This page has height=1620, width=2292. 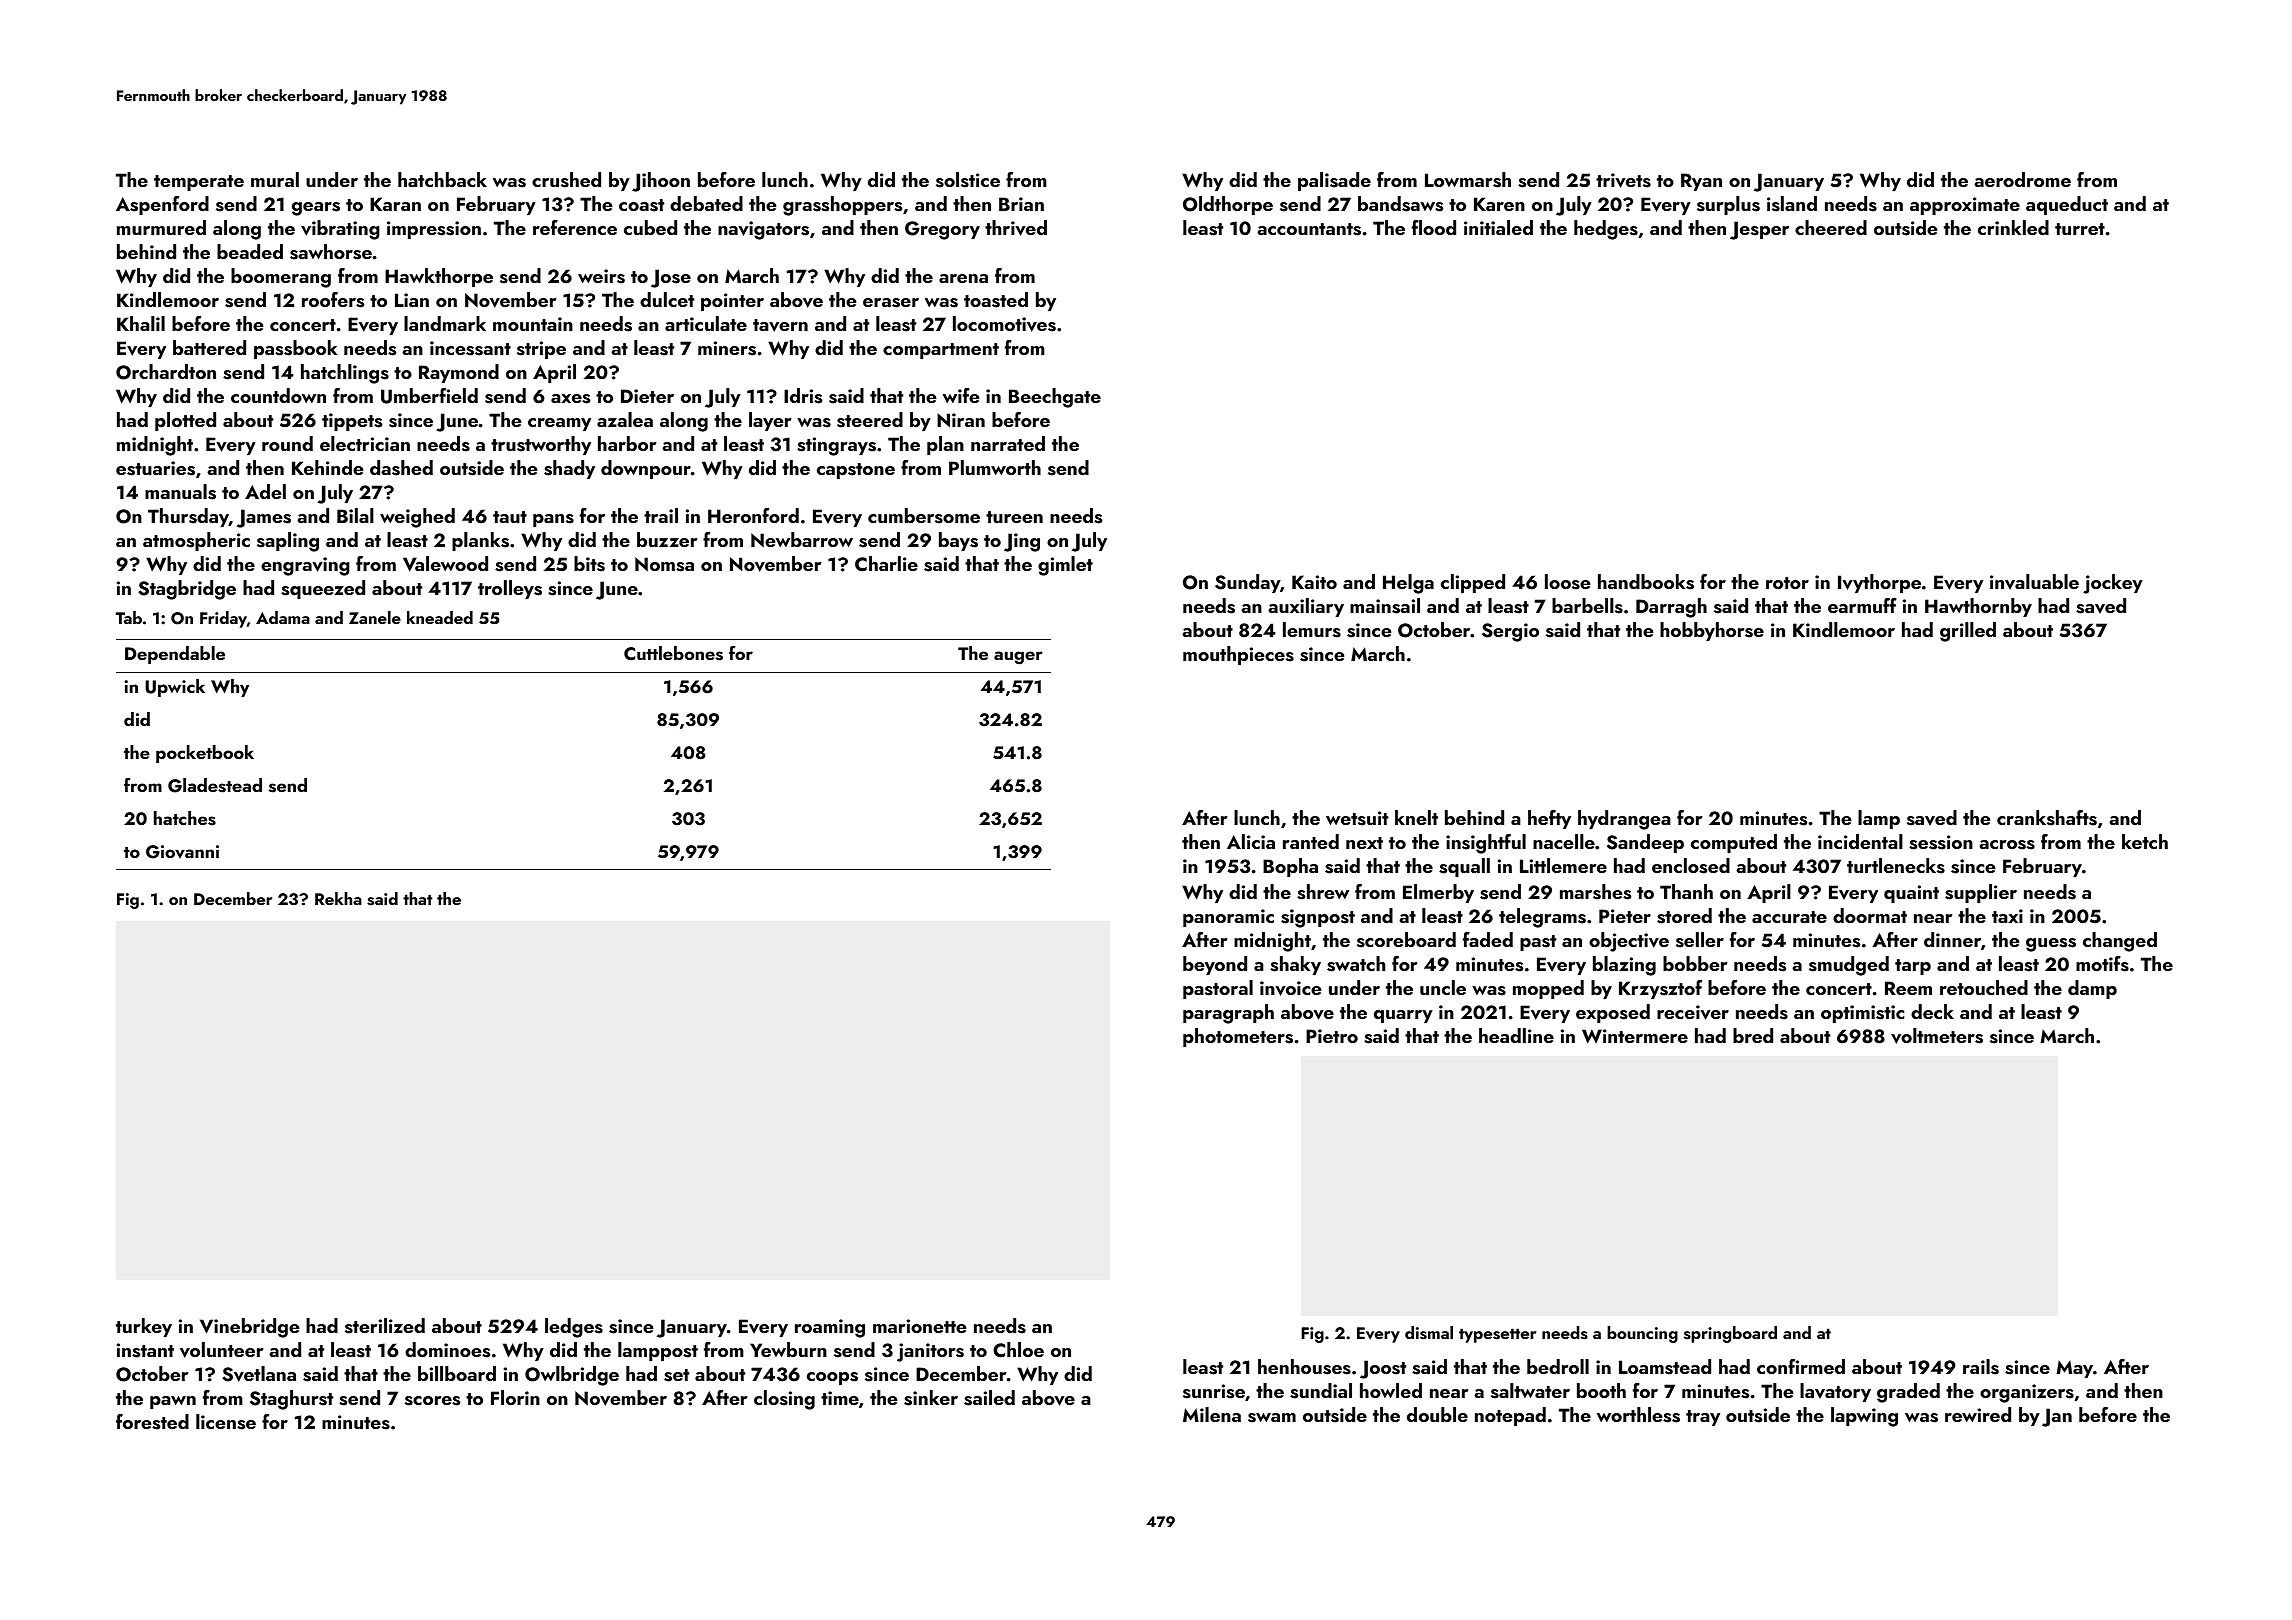 What do you see at coordinates (566, 180) in the page?
I see `crushed` at bounding box center [566, 180].
